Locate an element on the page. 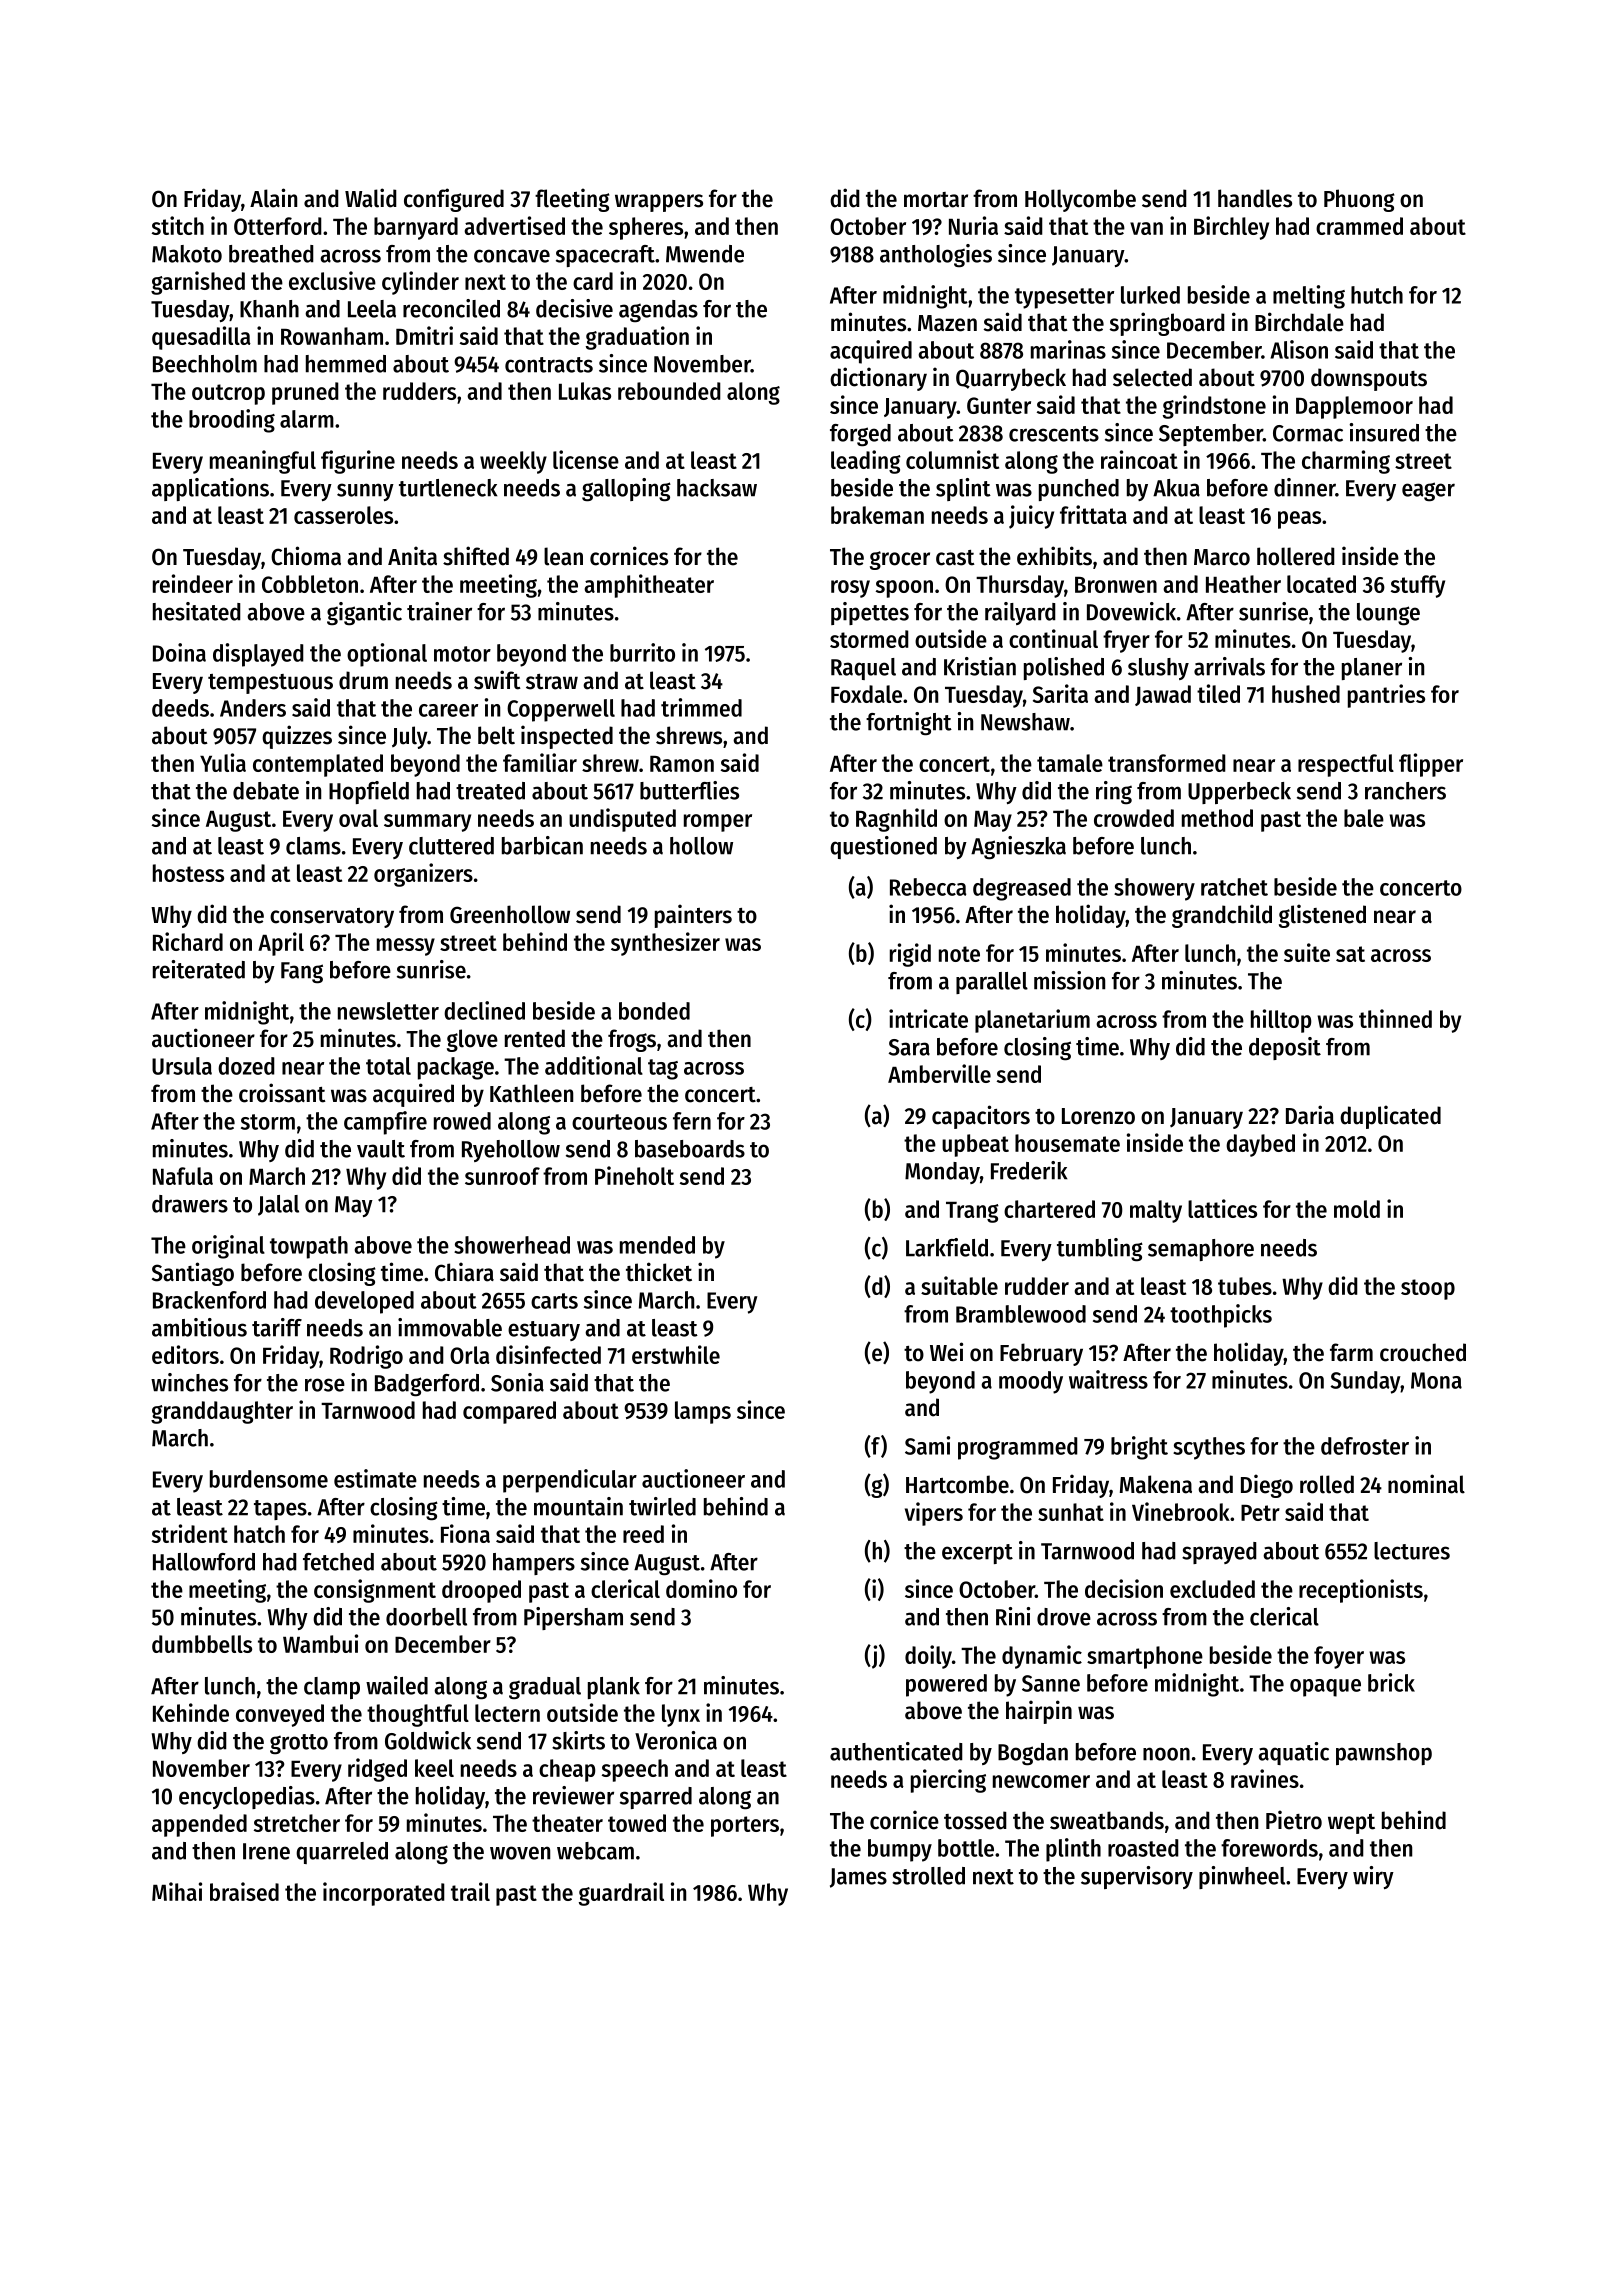  thicket is located at coordinates (659, 1272).
